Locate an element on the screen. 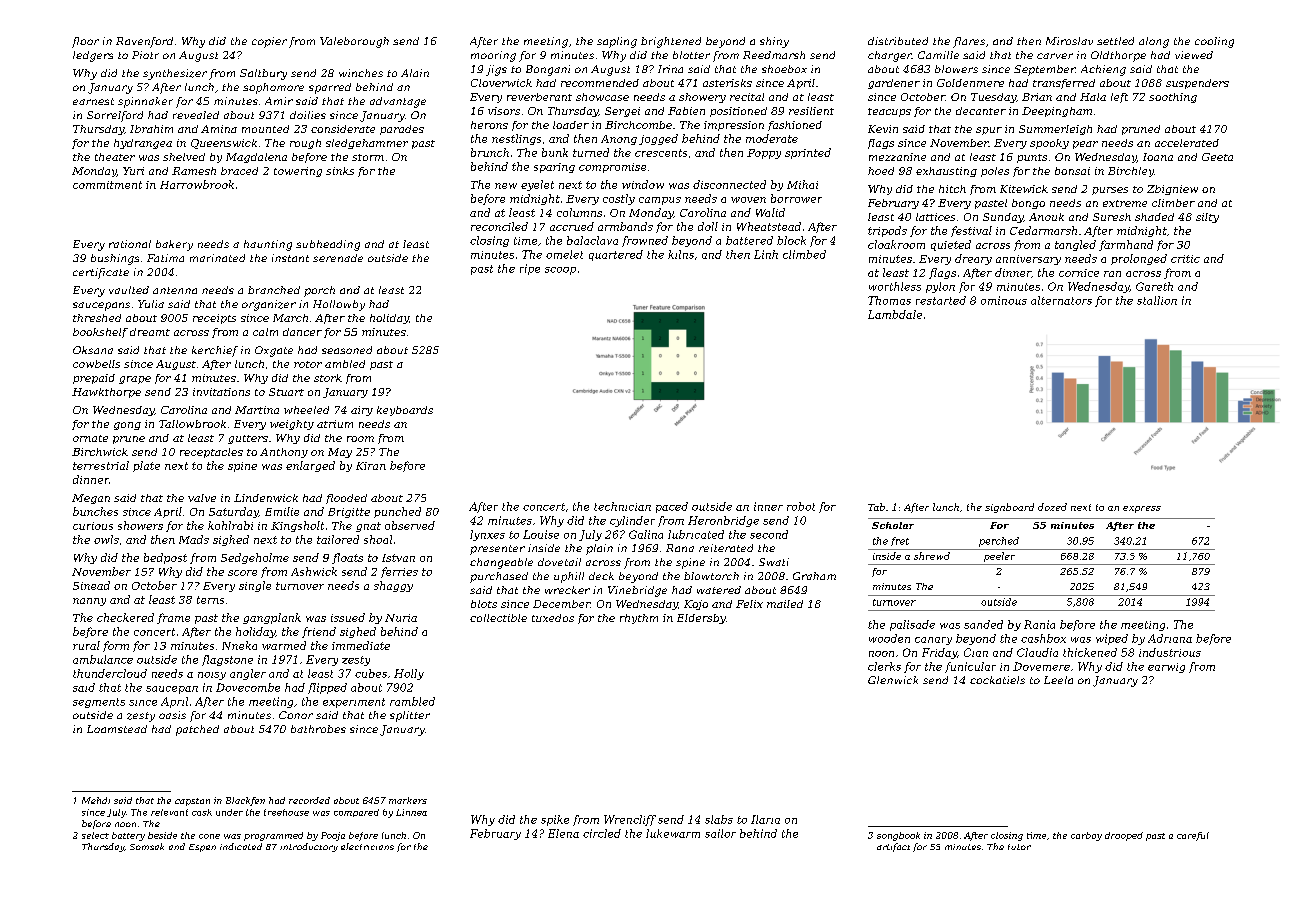  reconciled is located at coordinates (499, 226).
